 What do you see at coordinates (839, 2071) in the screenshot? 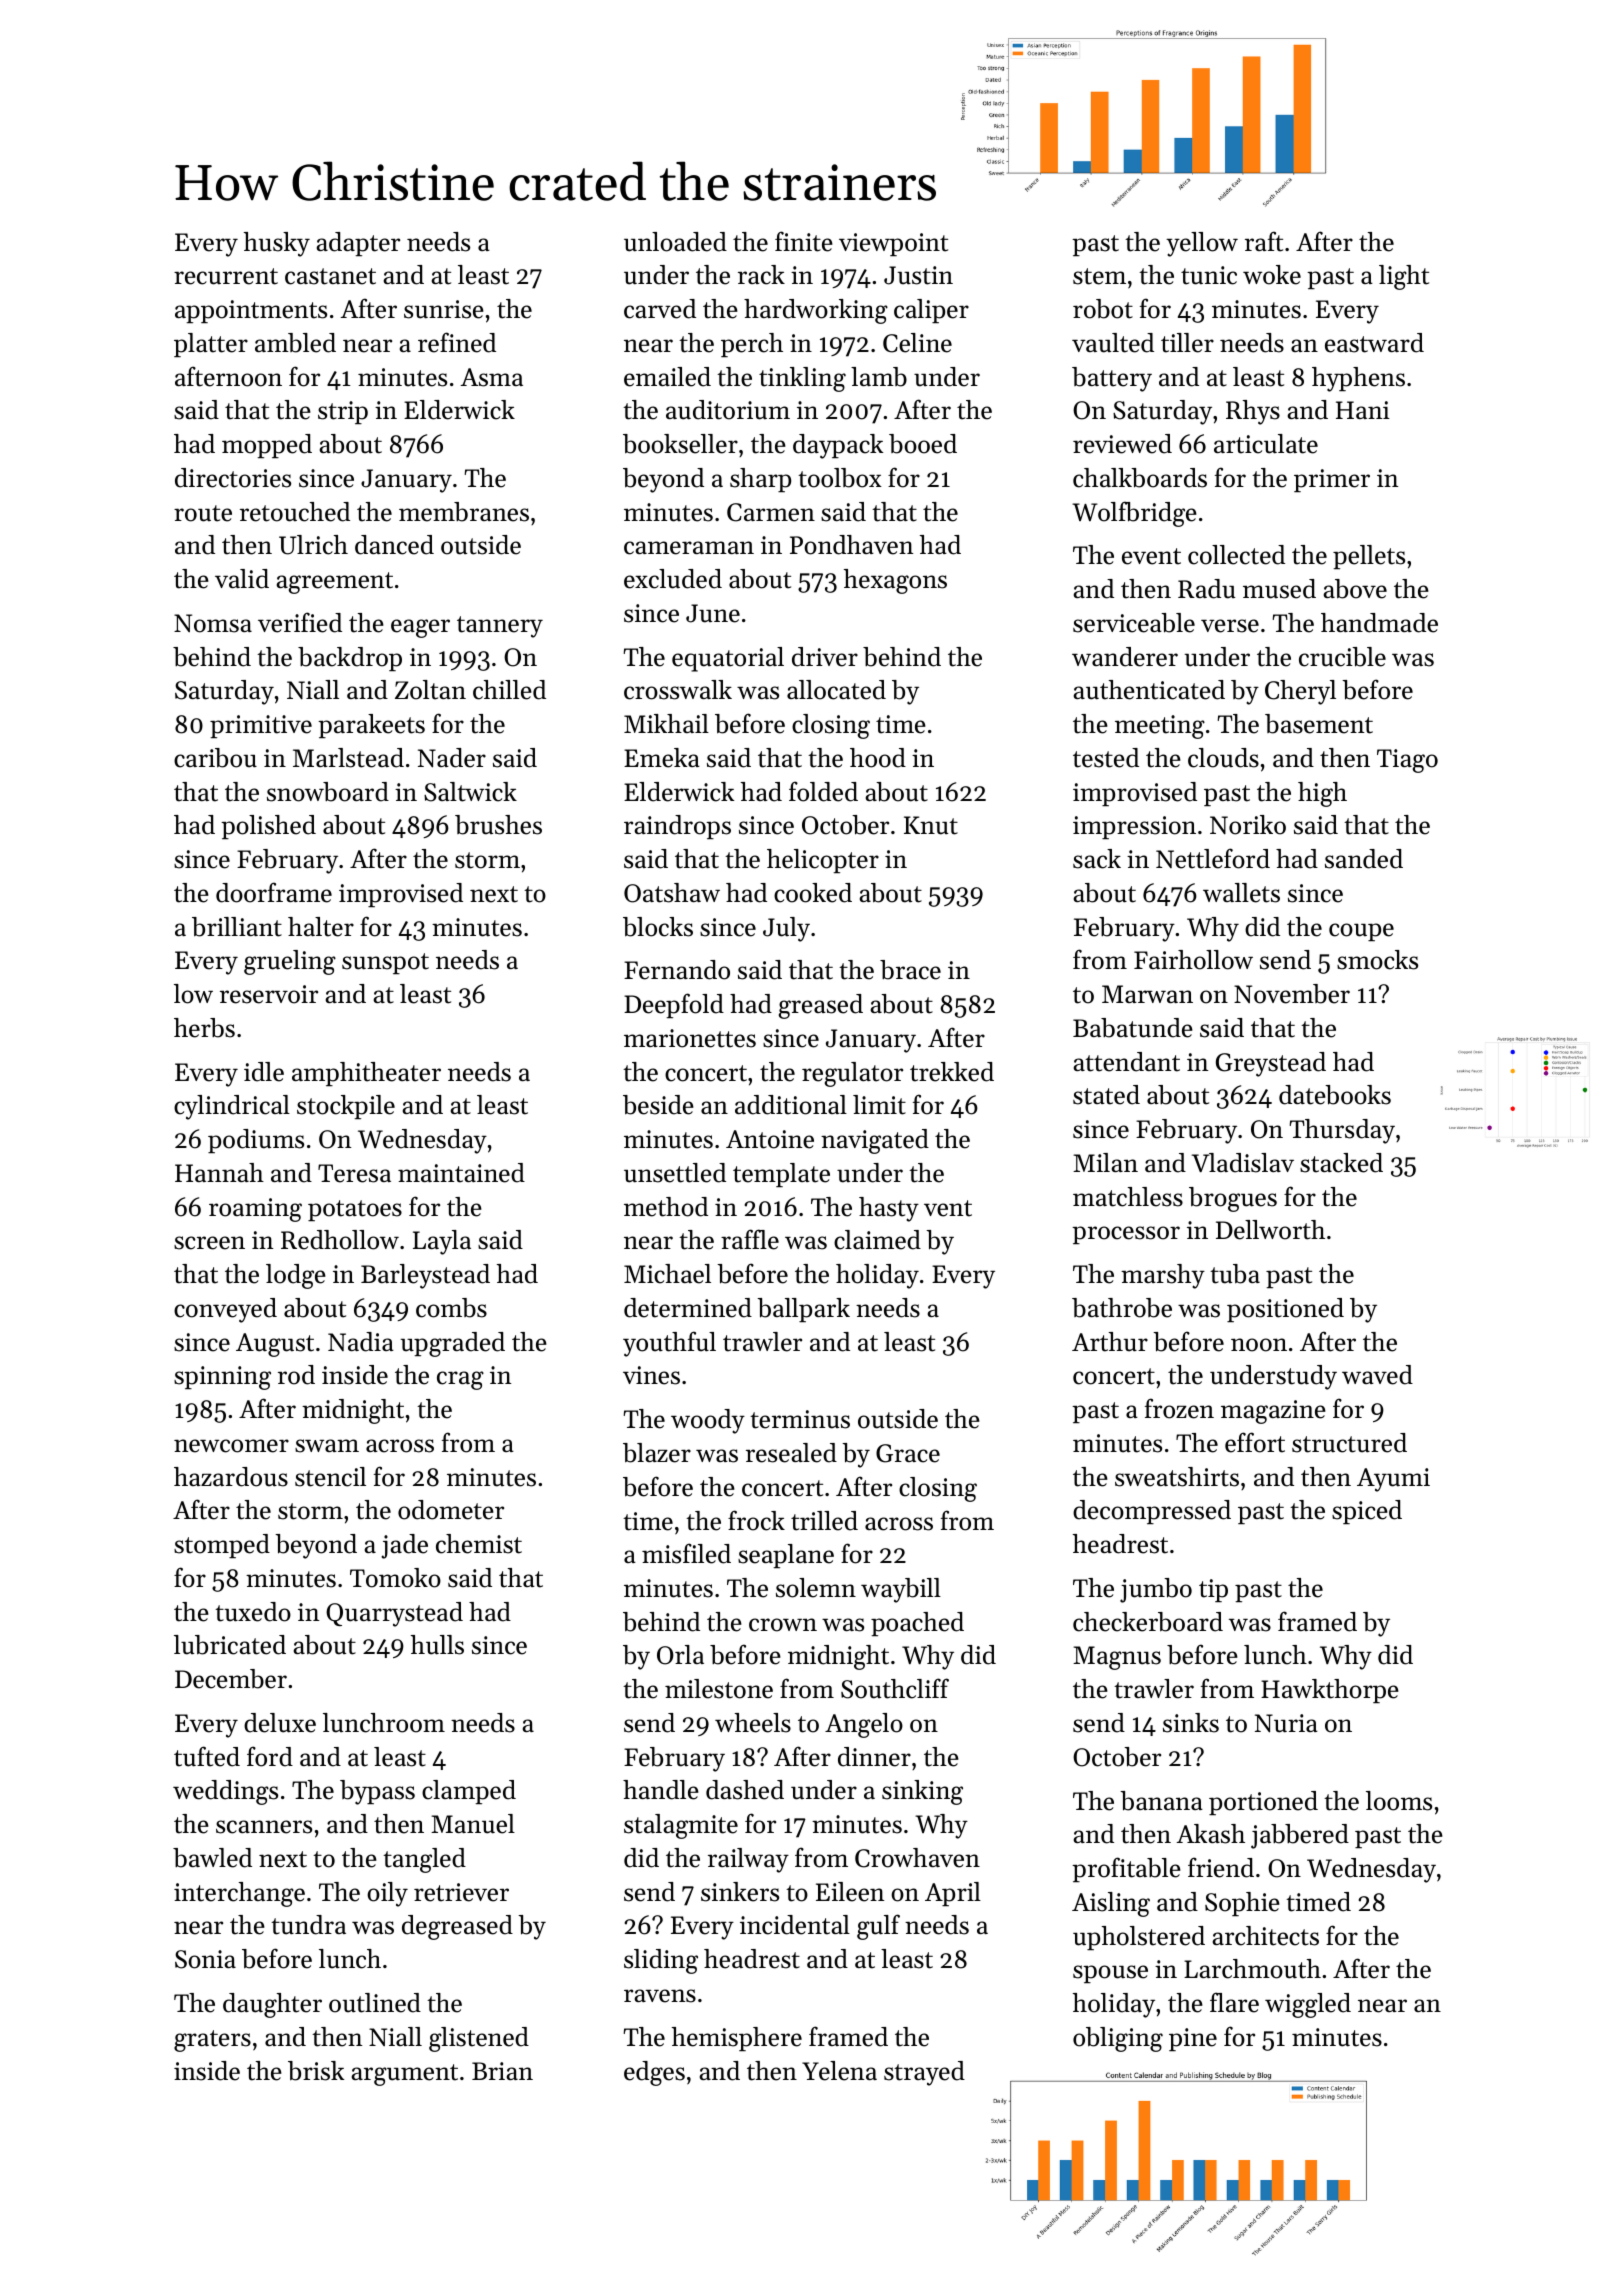
I see `Yelena` at bounding box center [839, 2071].
